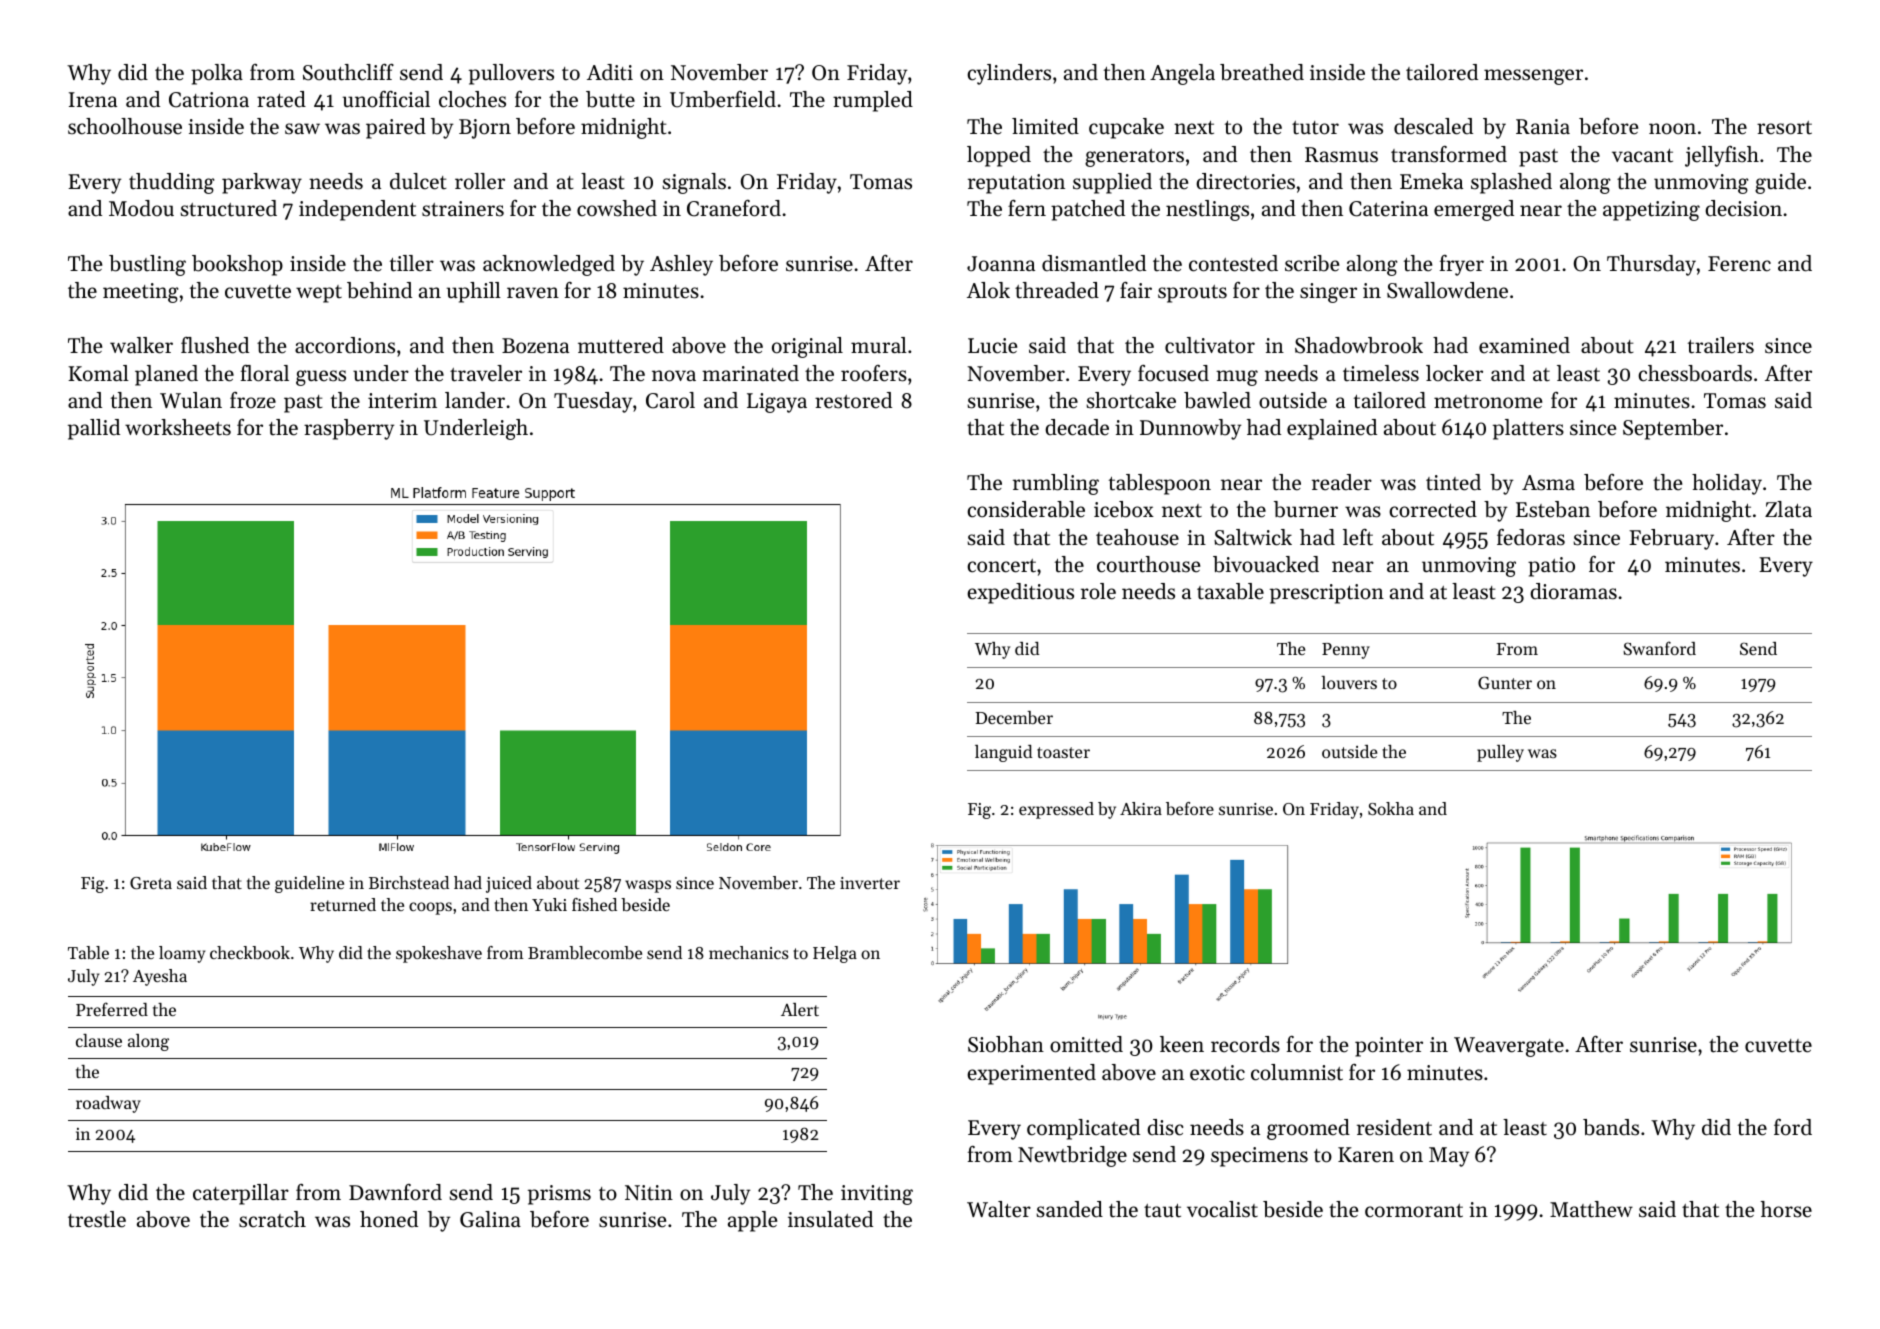 The image size is (1880, 1329). I want to click on languid, so click(1003, 753).
